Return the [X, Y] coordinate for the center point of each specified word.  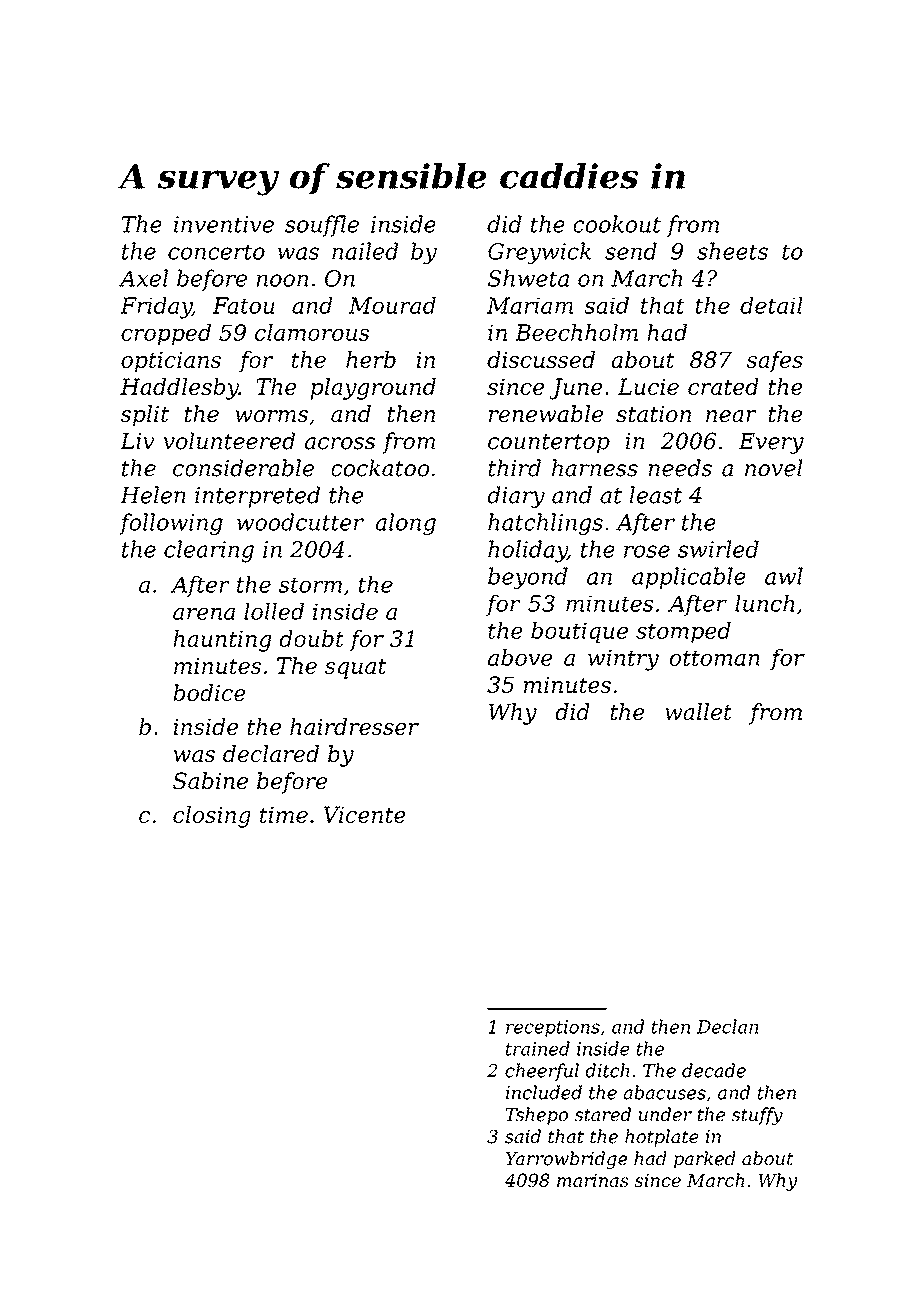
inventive [224, 224]
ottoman [715, 658]
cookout [617, 224]
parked [705, 1160]
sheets [732, 251]
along [405, 524]
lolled [274, 611]
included [544, 1092]
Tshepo [537, 1116]
